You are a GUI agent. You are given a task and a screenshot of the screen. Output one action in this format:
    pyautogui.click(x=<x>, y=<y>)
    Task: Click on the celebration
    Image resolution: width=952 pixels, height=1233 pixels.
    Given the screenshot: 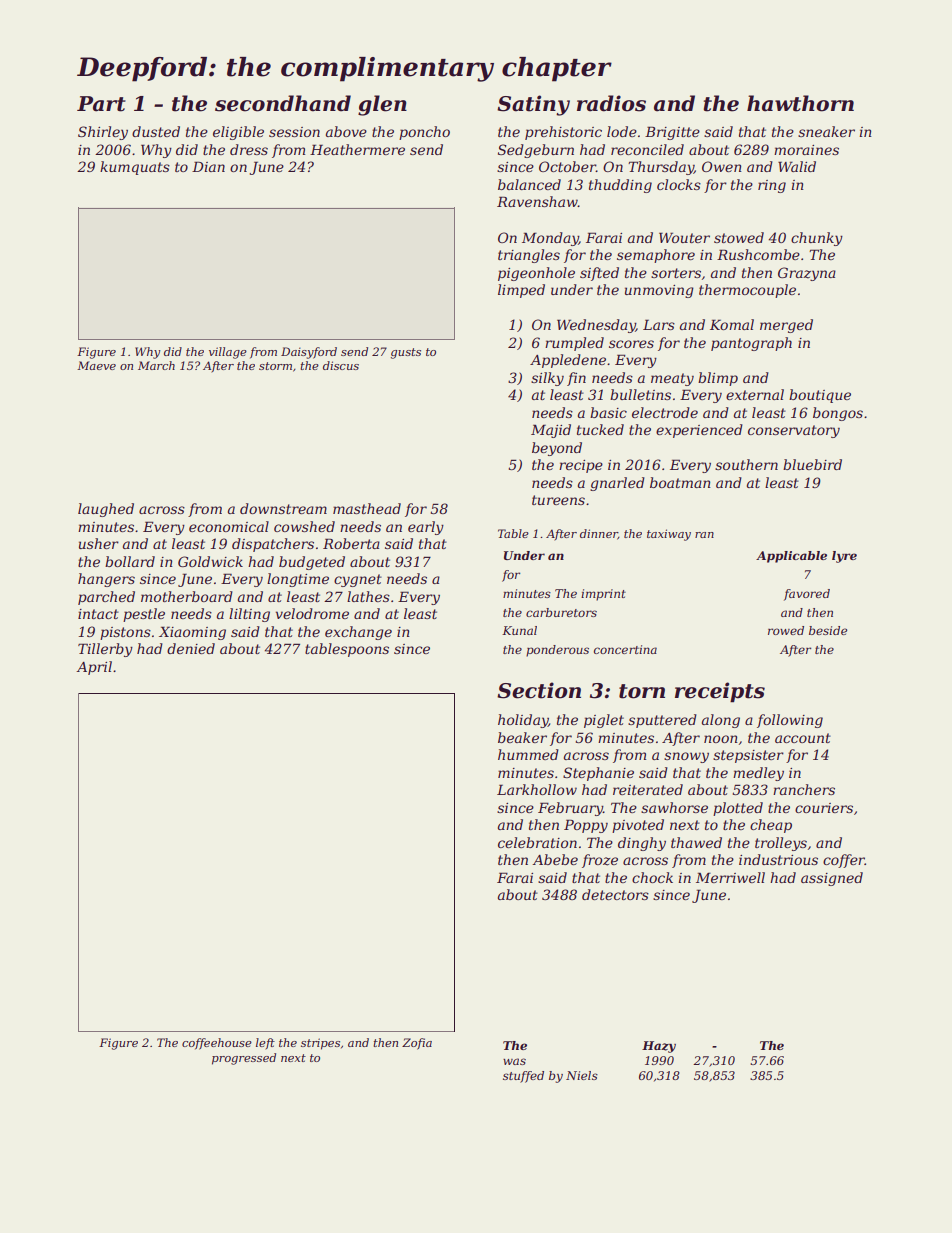 What is the action you would take?
    pyautogui.click(x=537, y=842)
